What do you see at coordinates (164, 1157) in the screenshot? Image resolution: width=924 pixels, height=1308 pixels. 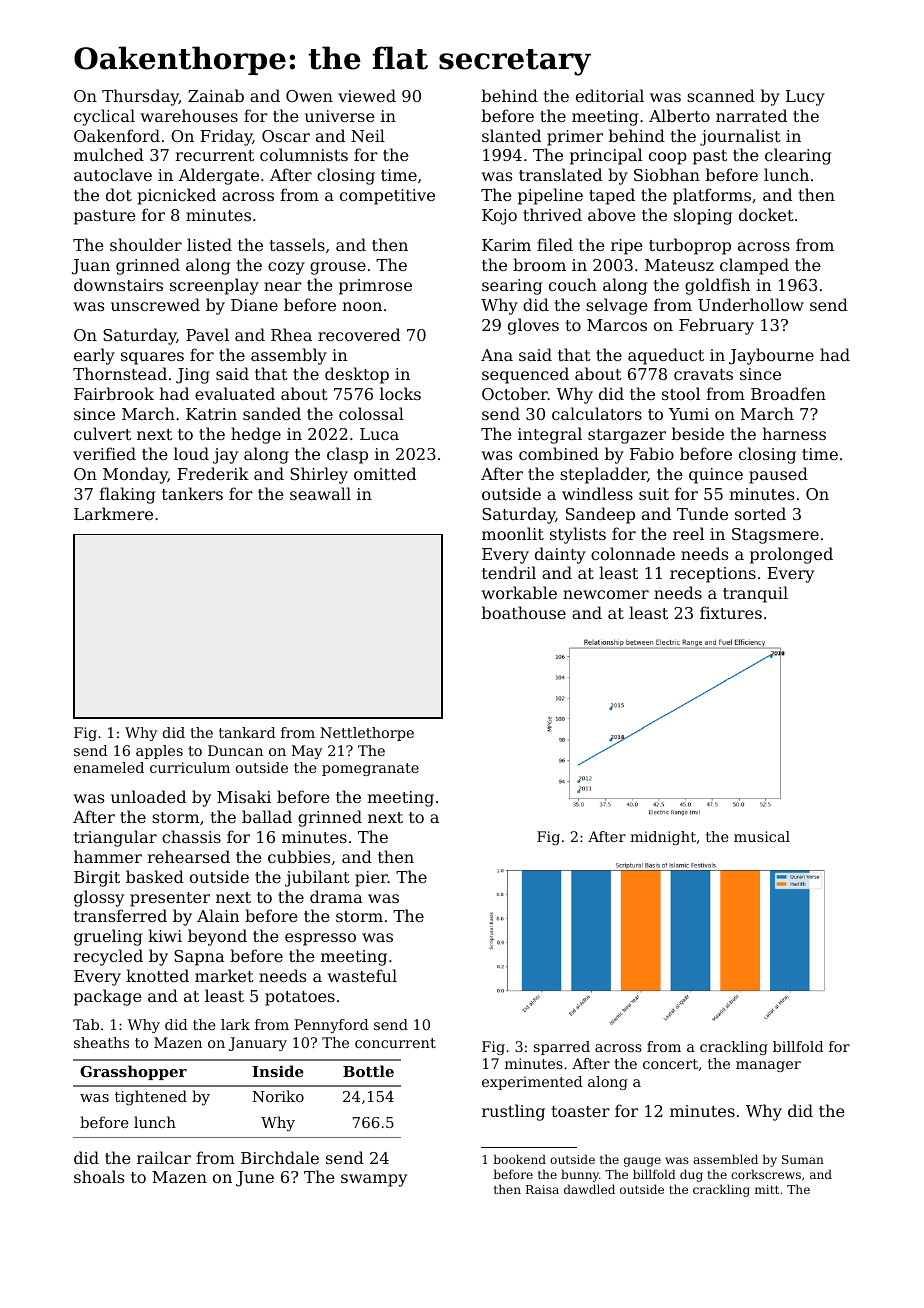 I see `railcar` at bounding box center [164, 1157].
